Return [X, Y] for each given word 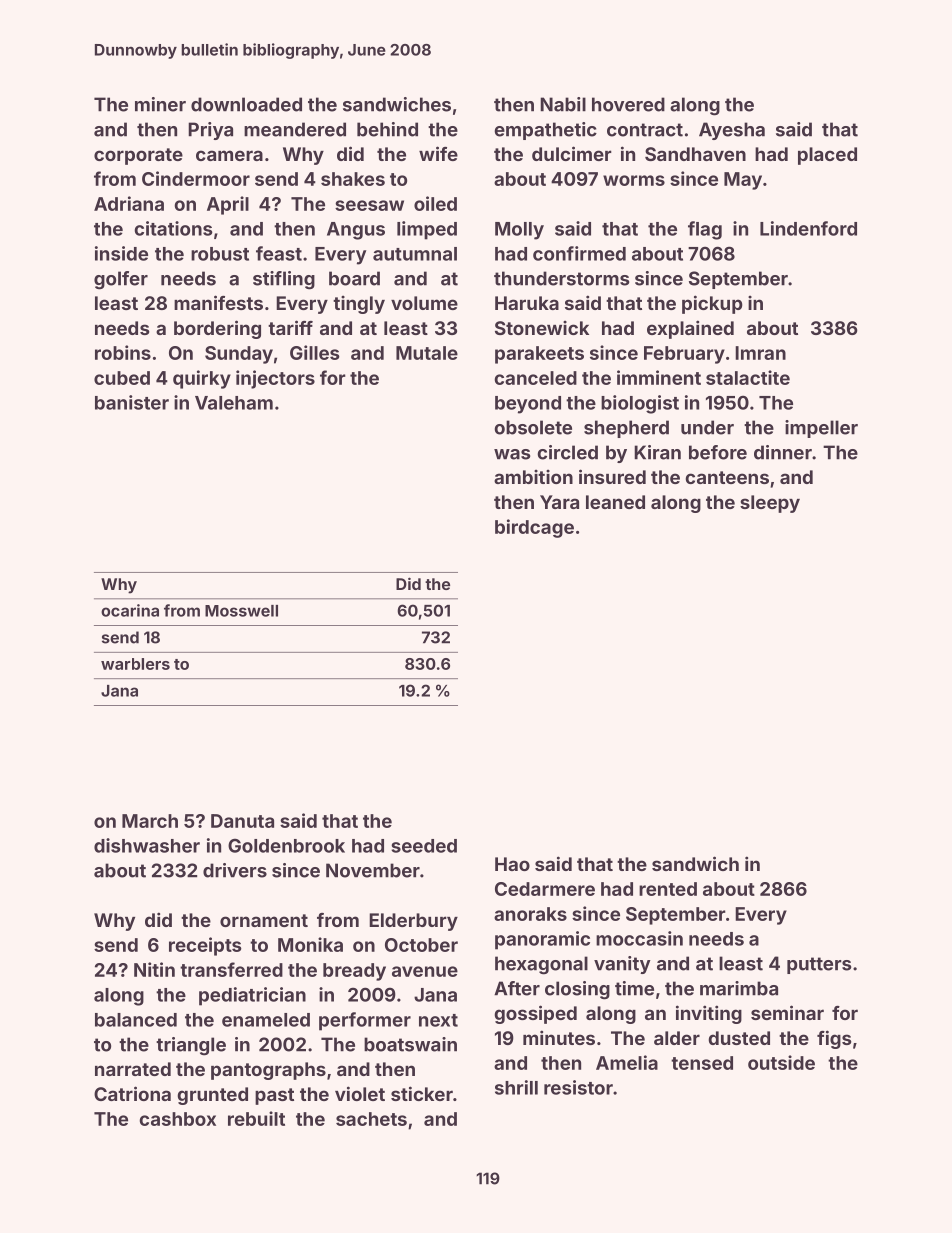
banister [132, 402]
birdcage [534, 528]
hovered [628, 104]
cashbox [178, 1119]
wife [438, 153]
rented [668, 889]
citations [173, 228]
